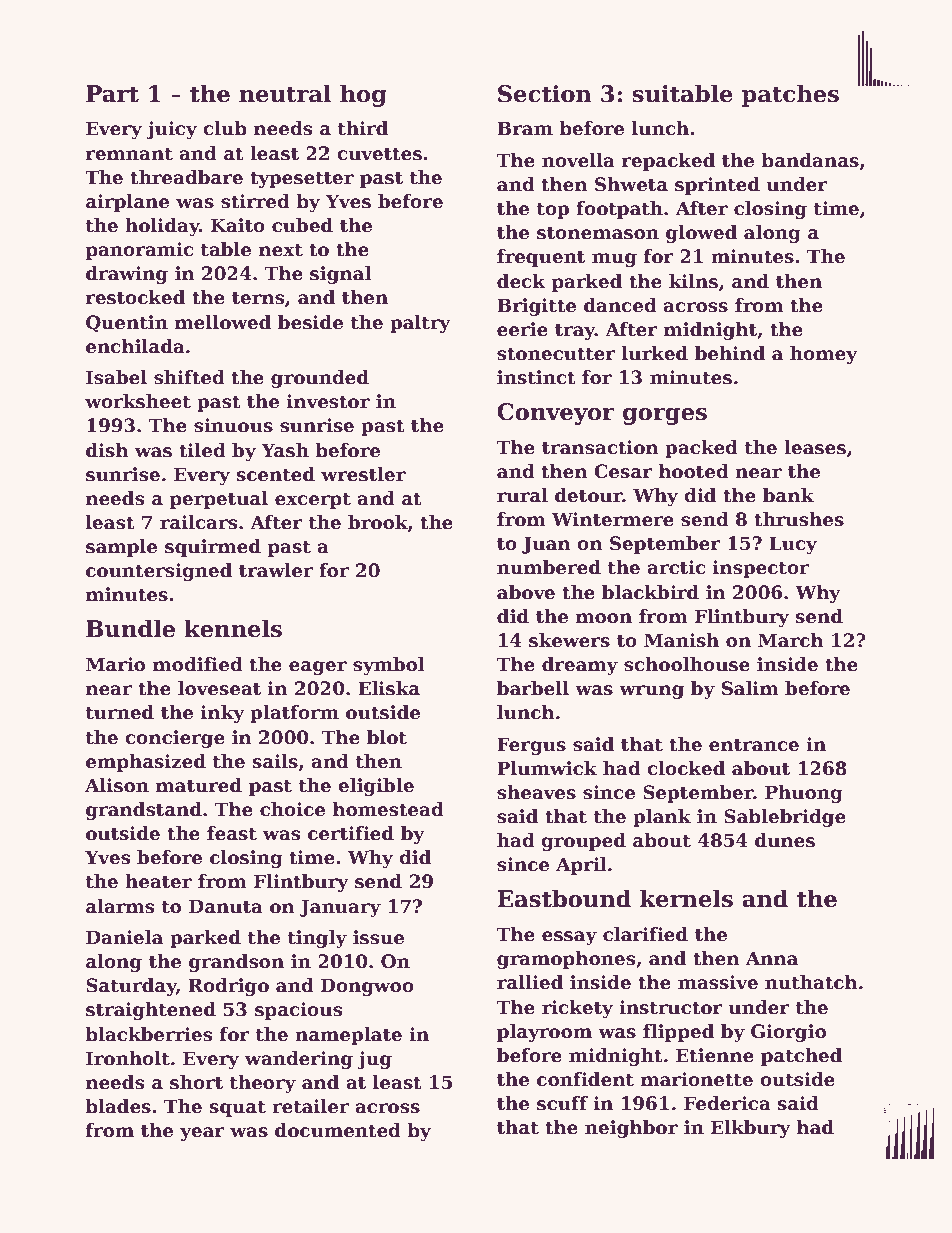  Describe the element at coordinates (363, 95) in the page. I see `hog` at that location.
